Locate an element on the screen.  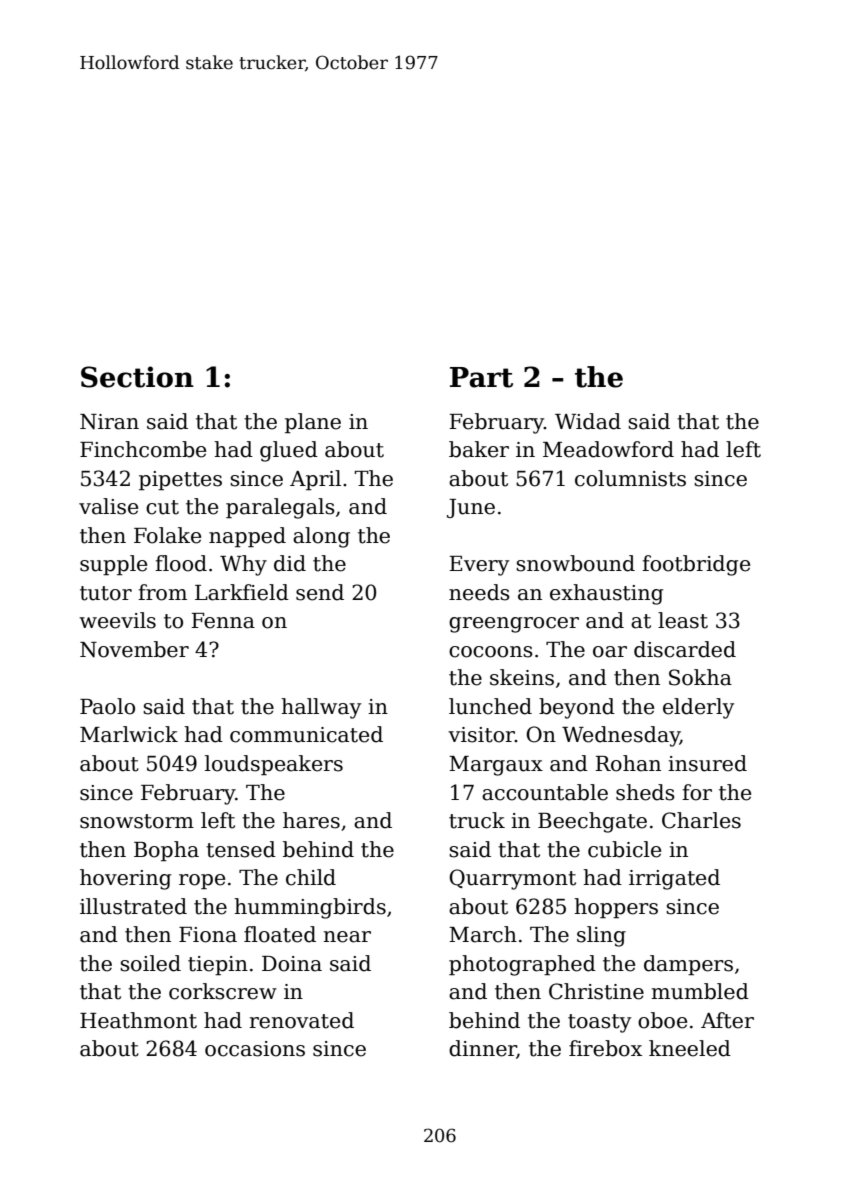
Folake is located at coordinates (167, 535).
